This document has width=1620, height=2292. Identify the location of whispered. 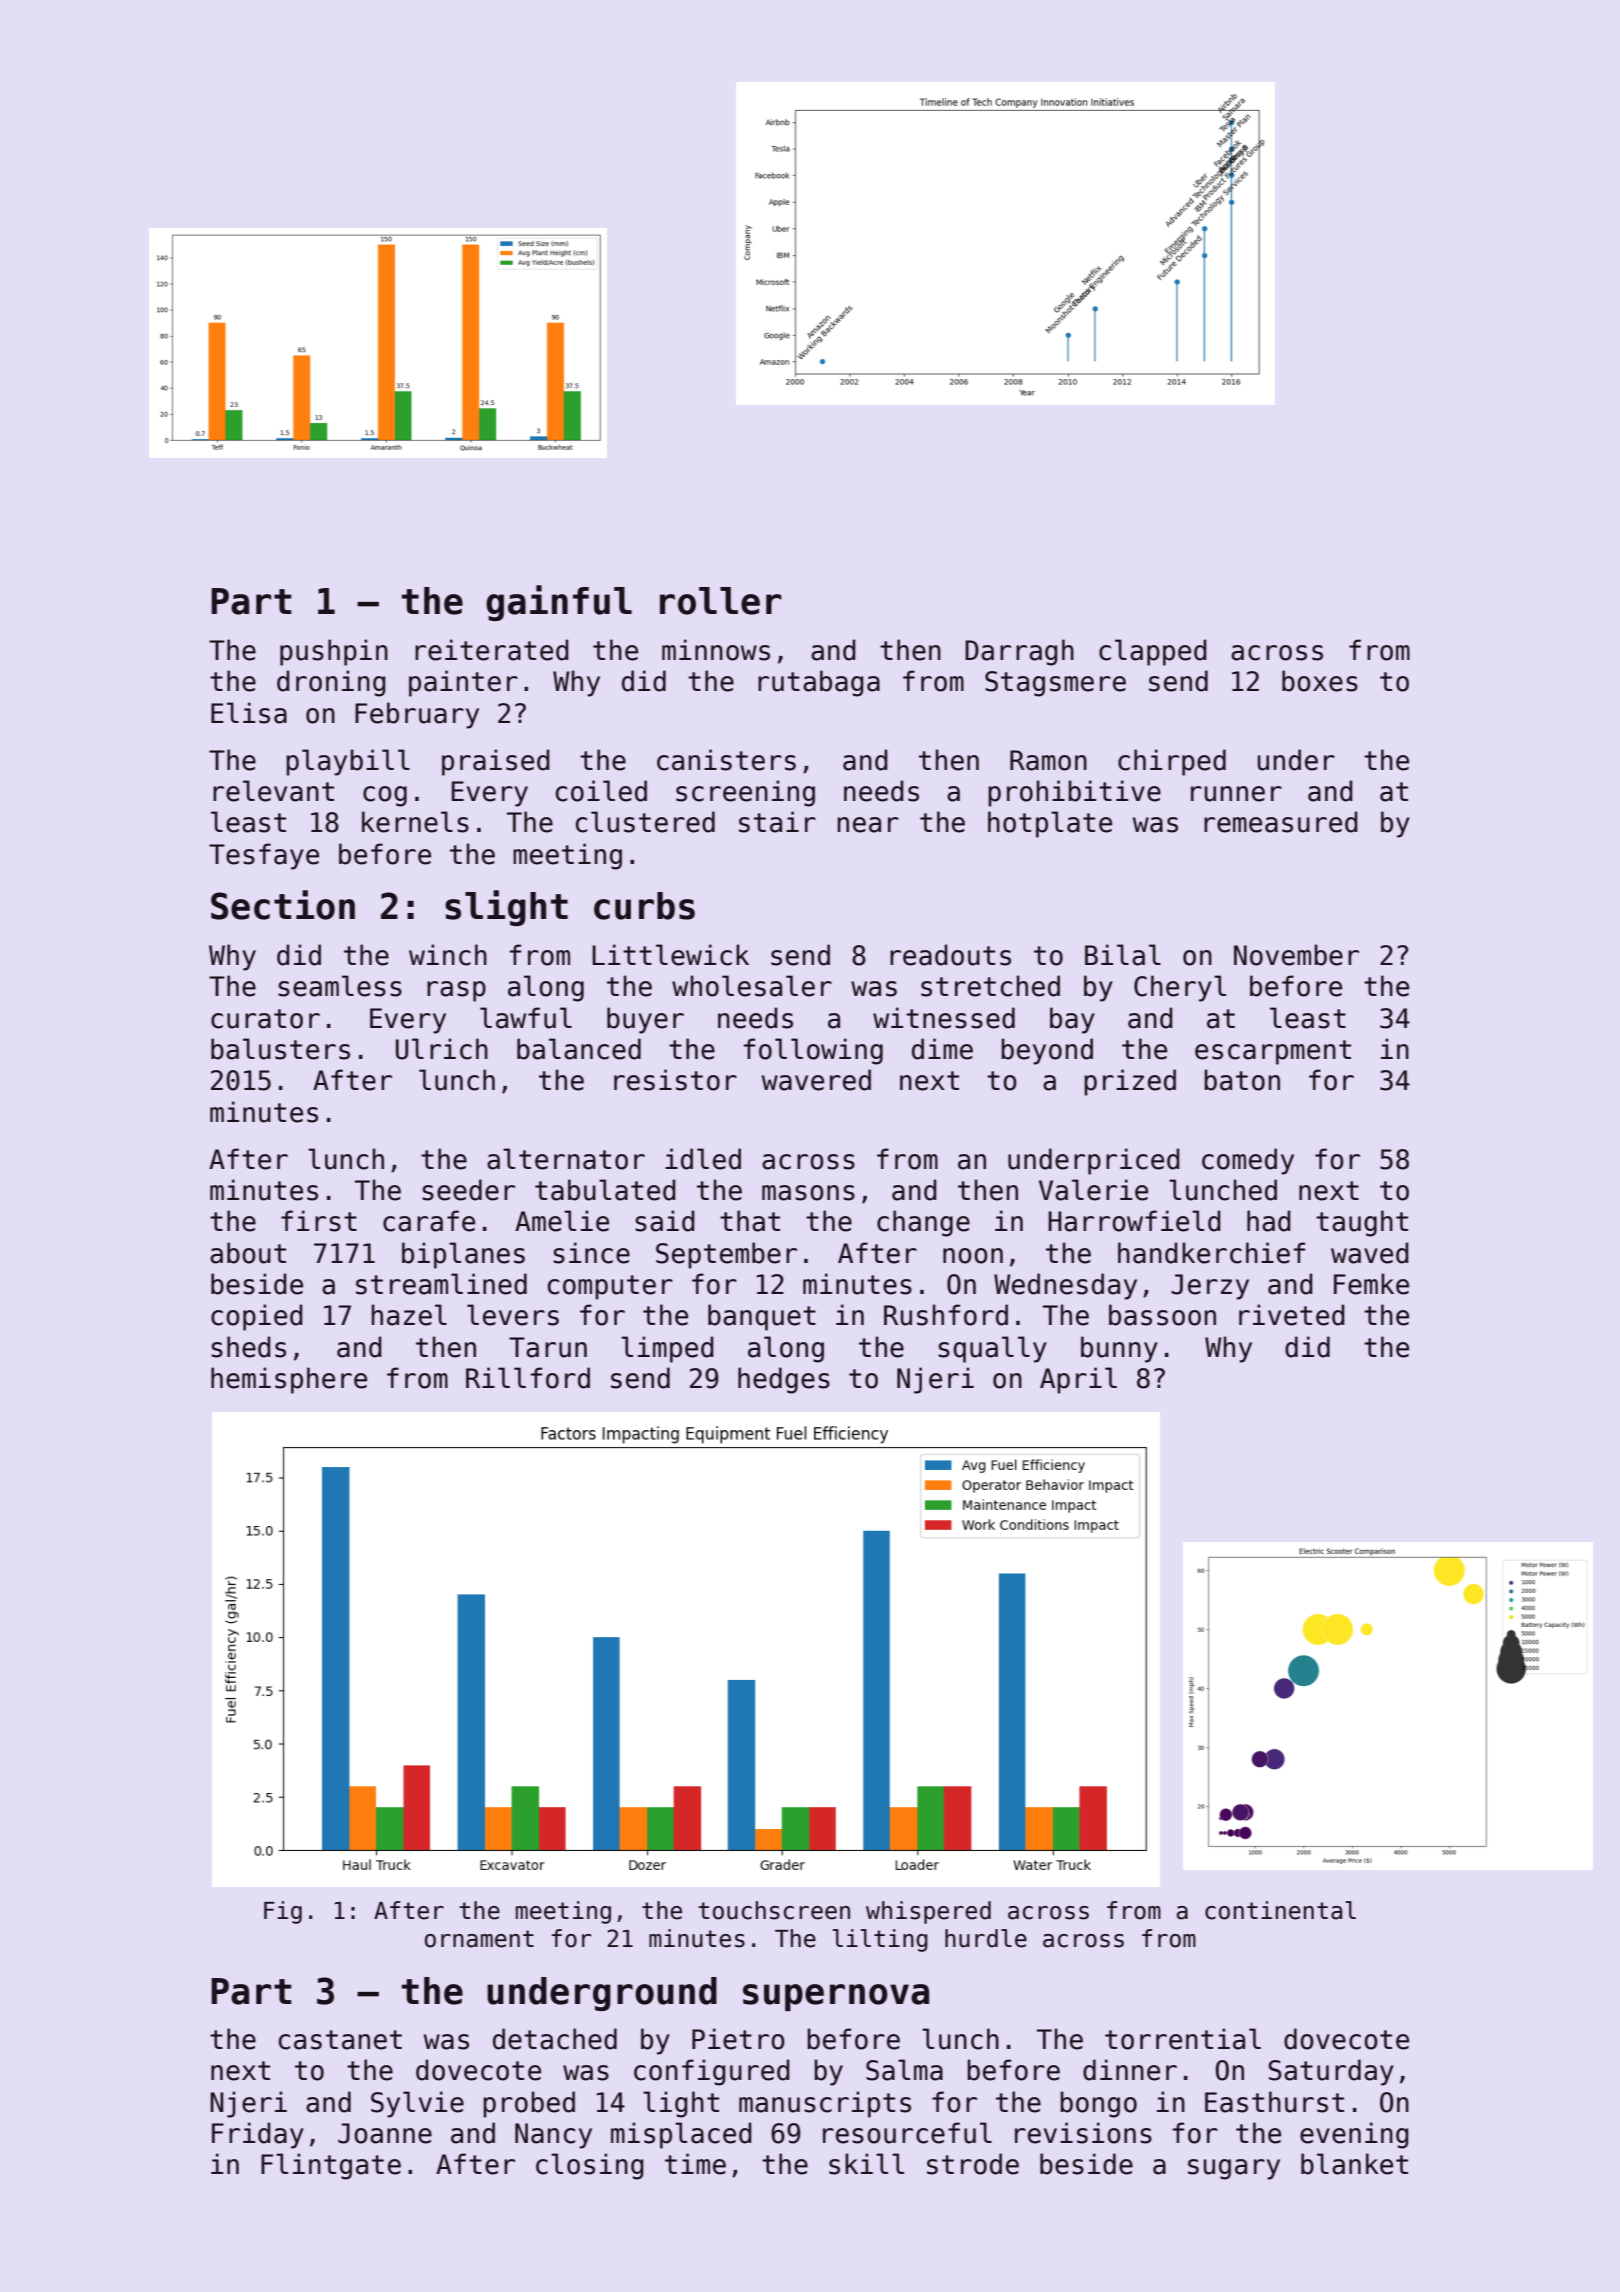
(928, 1912).
